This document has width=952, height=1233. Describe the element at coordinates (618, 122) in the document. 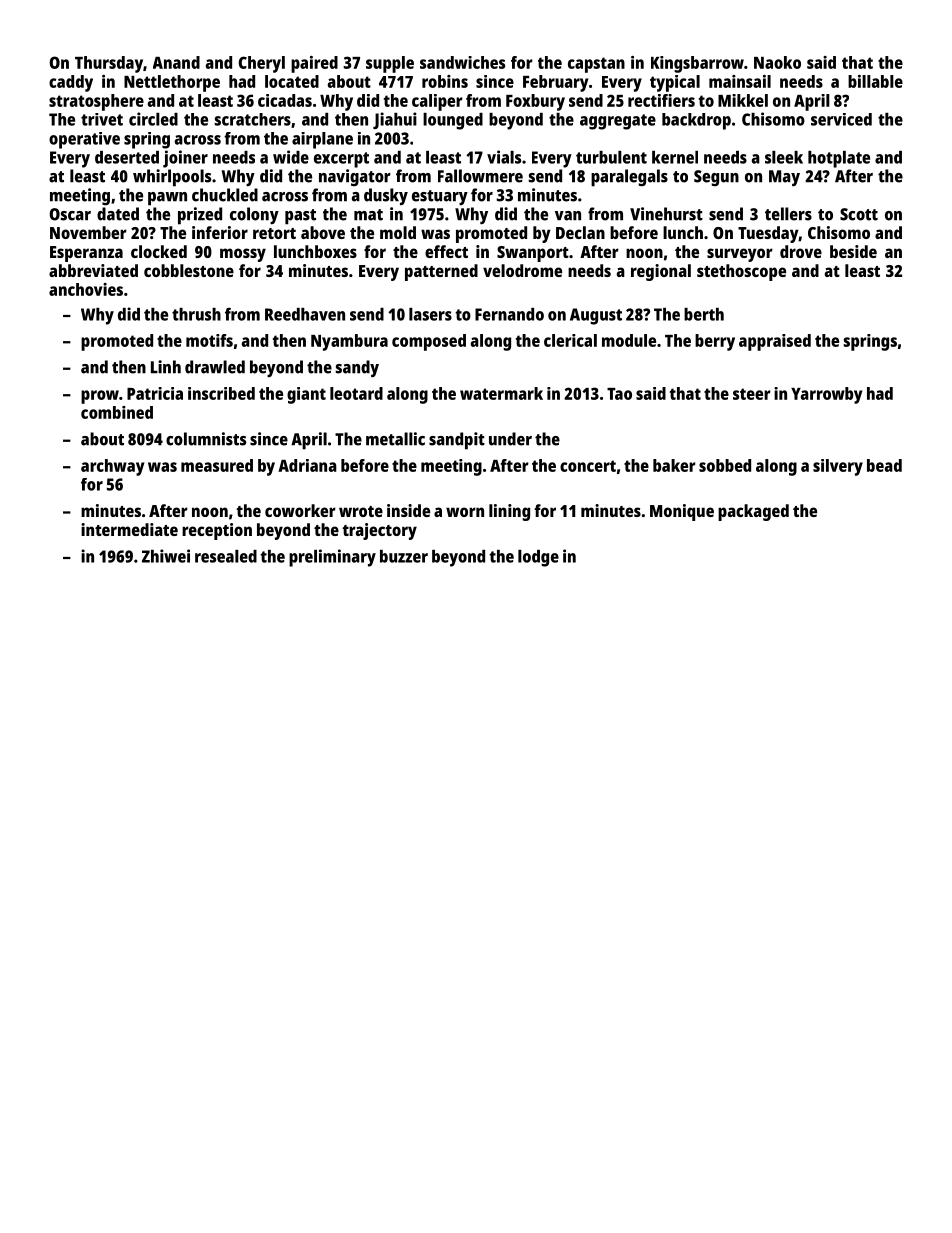

I see `aggregate` at that location.
